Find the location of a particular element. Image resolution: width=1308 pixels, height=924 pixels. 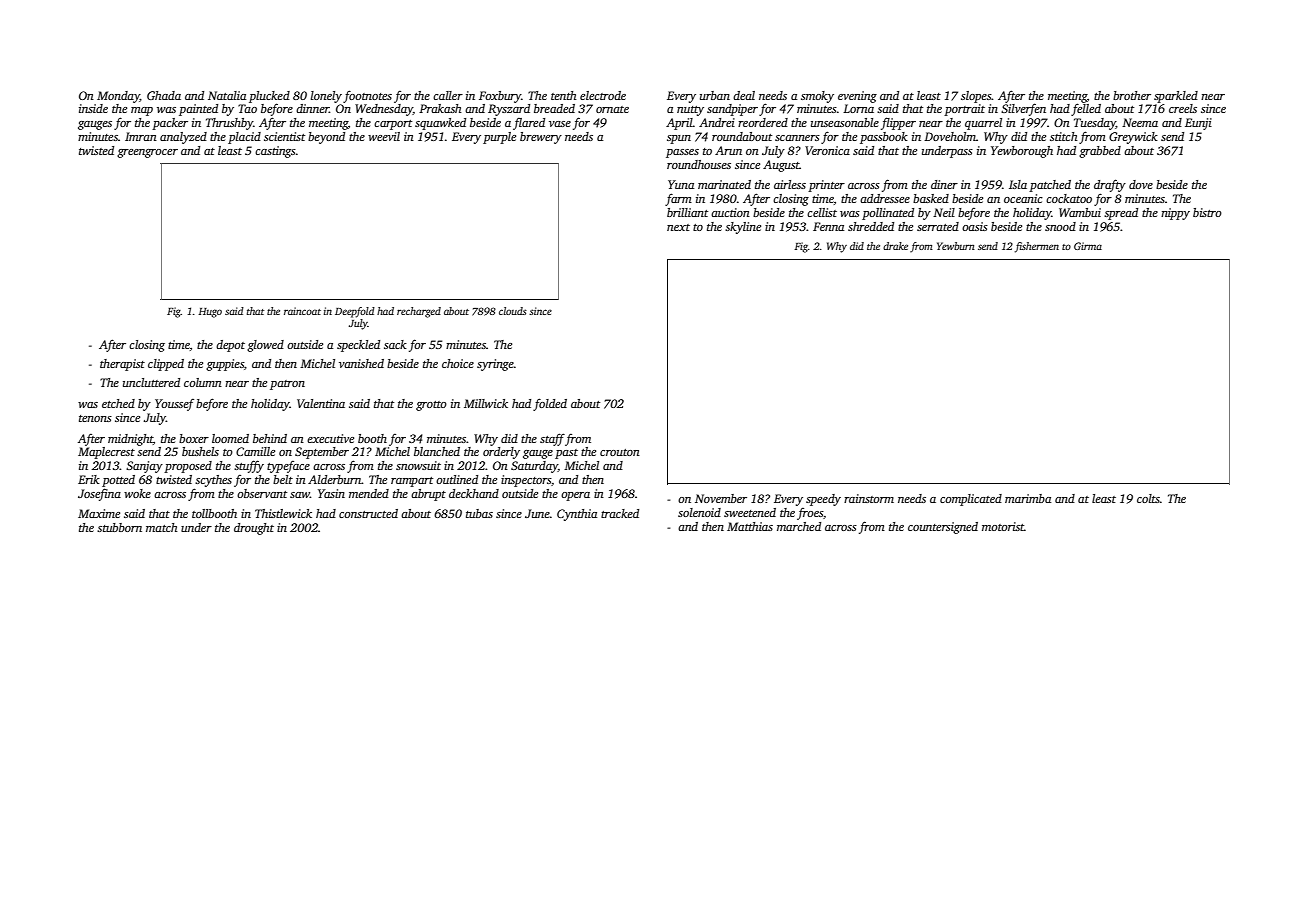

recharged is located at coordinates (419, 312).
